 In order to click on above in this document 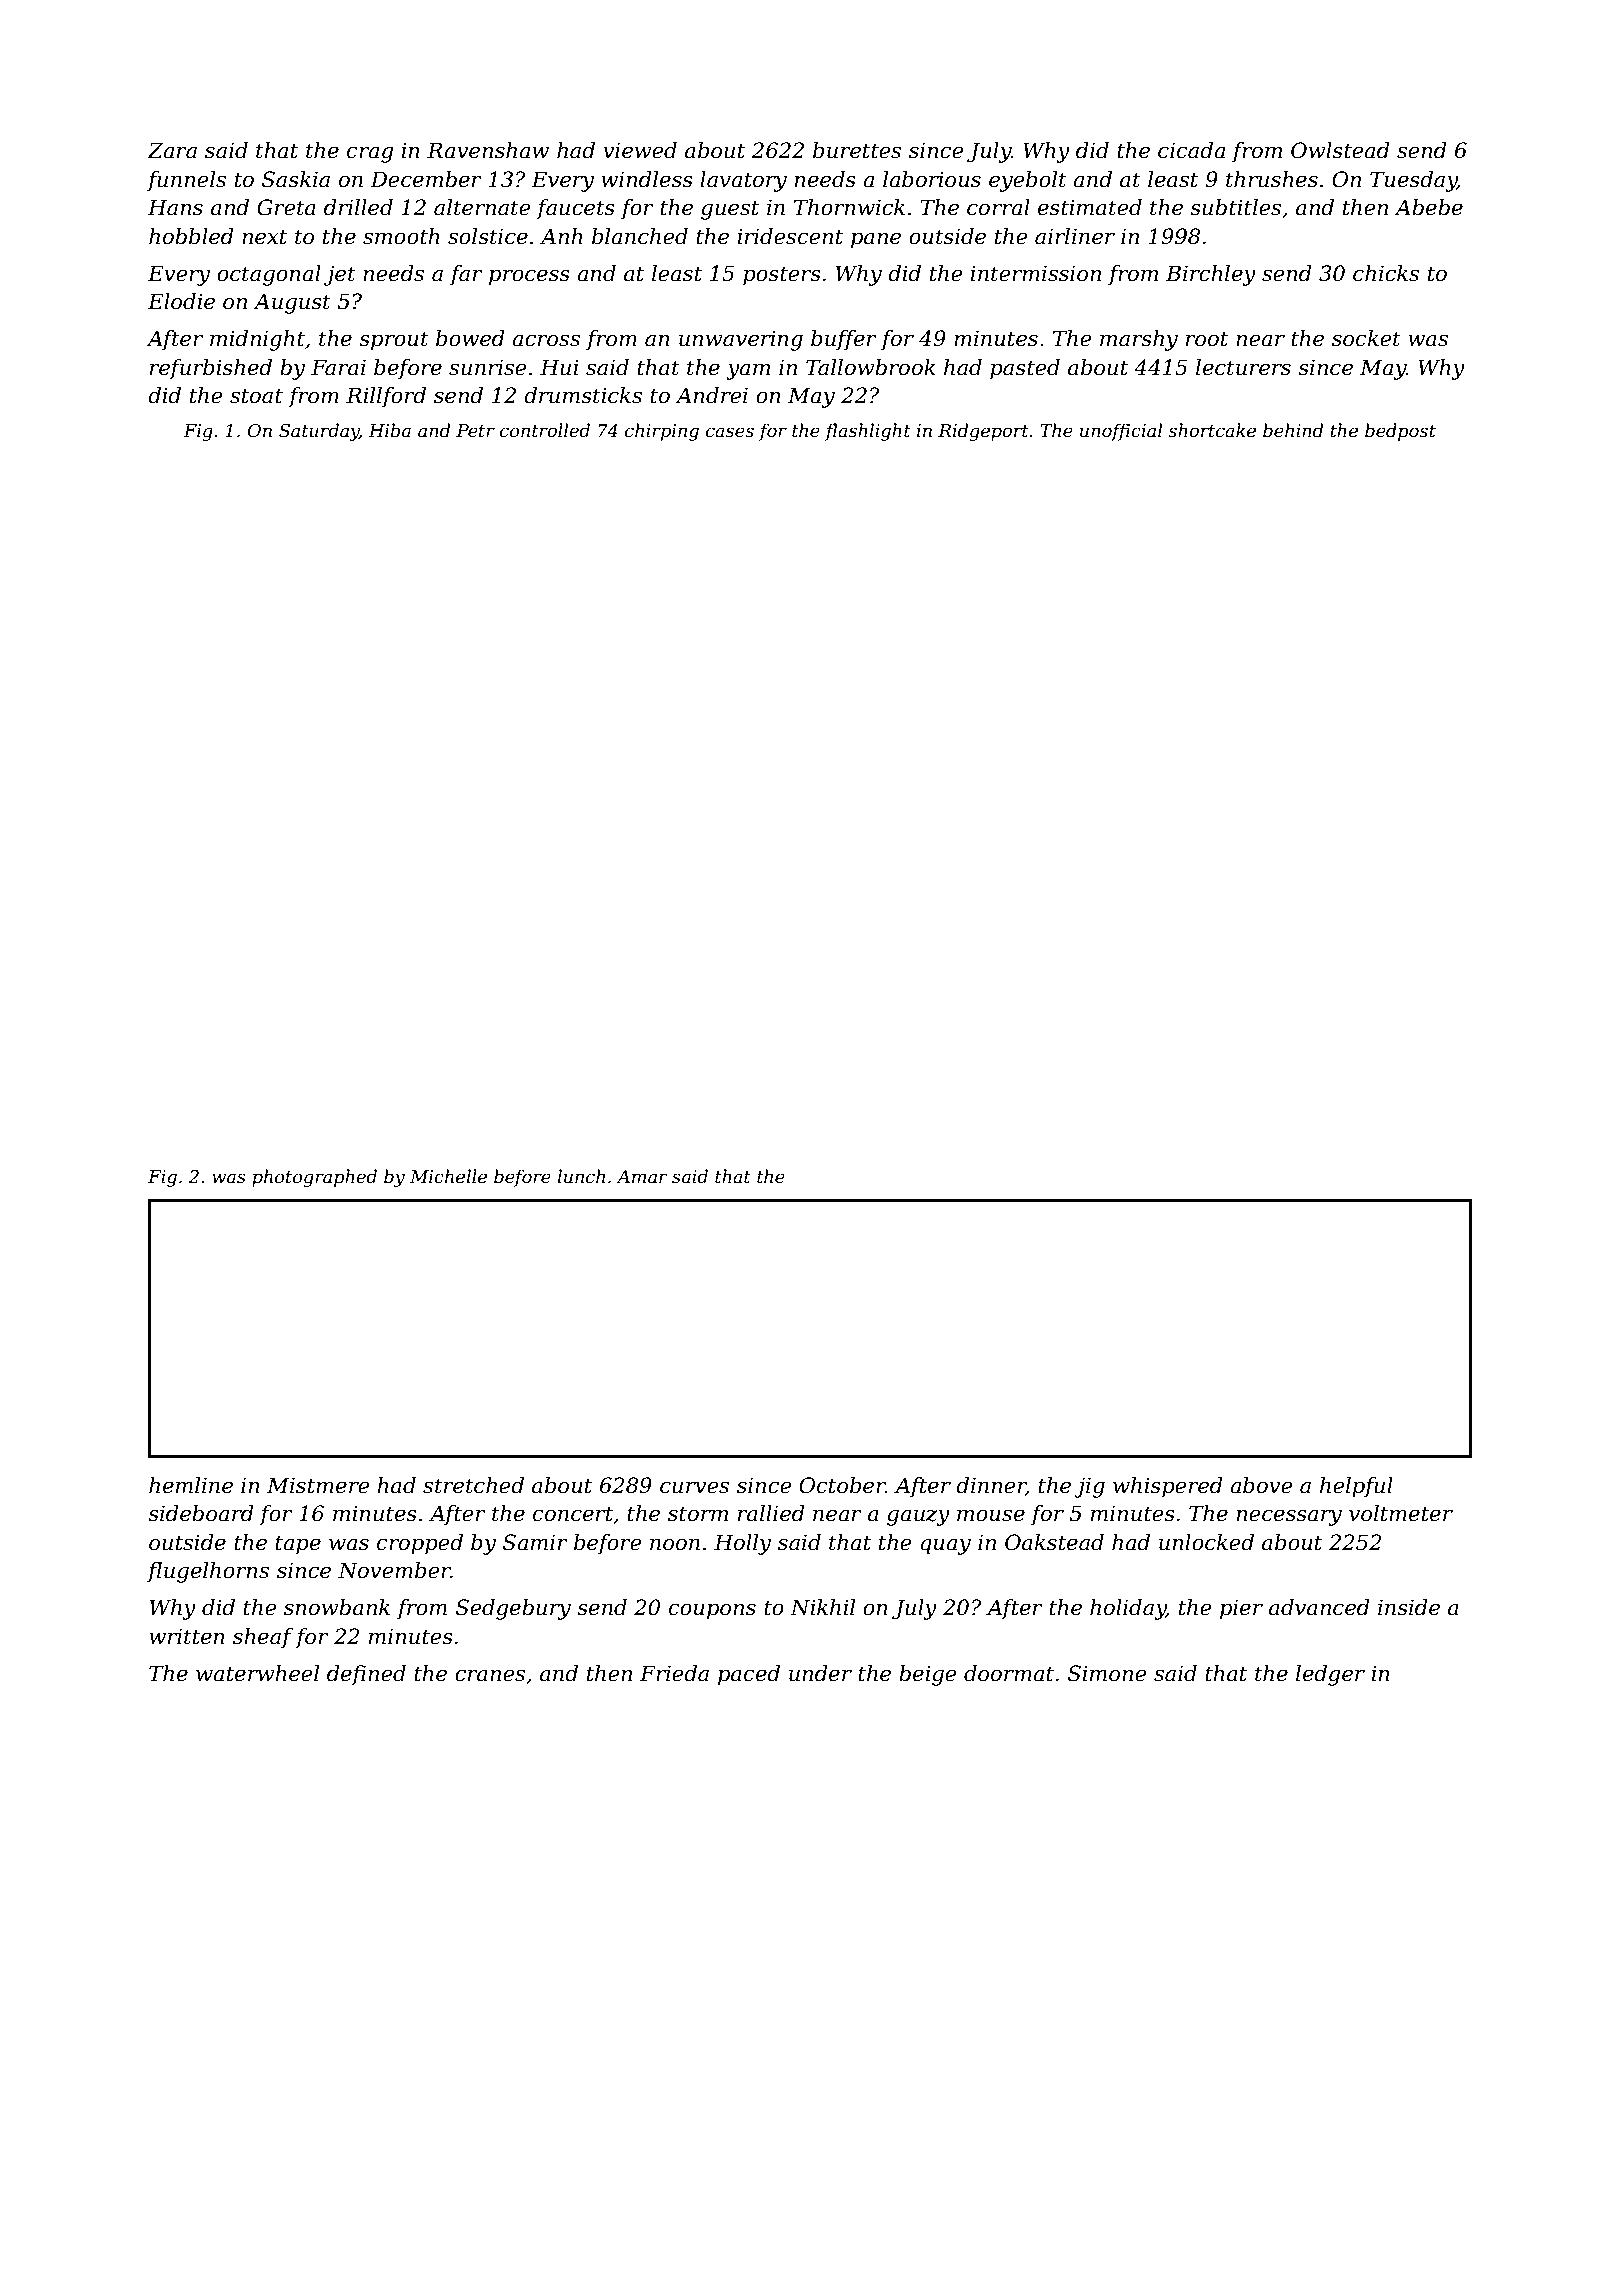, I will do `click(1261, 1485)`.
